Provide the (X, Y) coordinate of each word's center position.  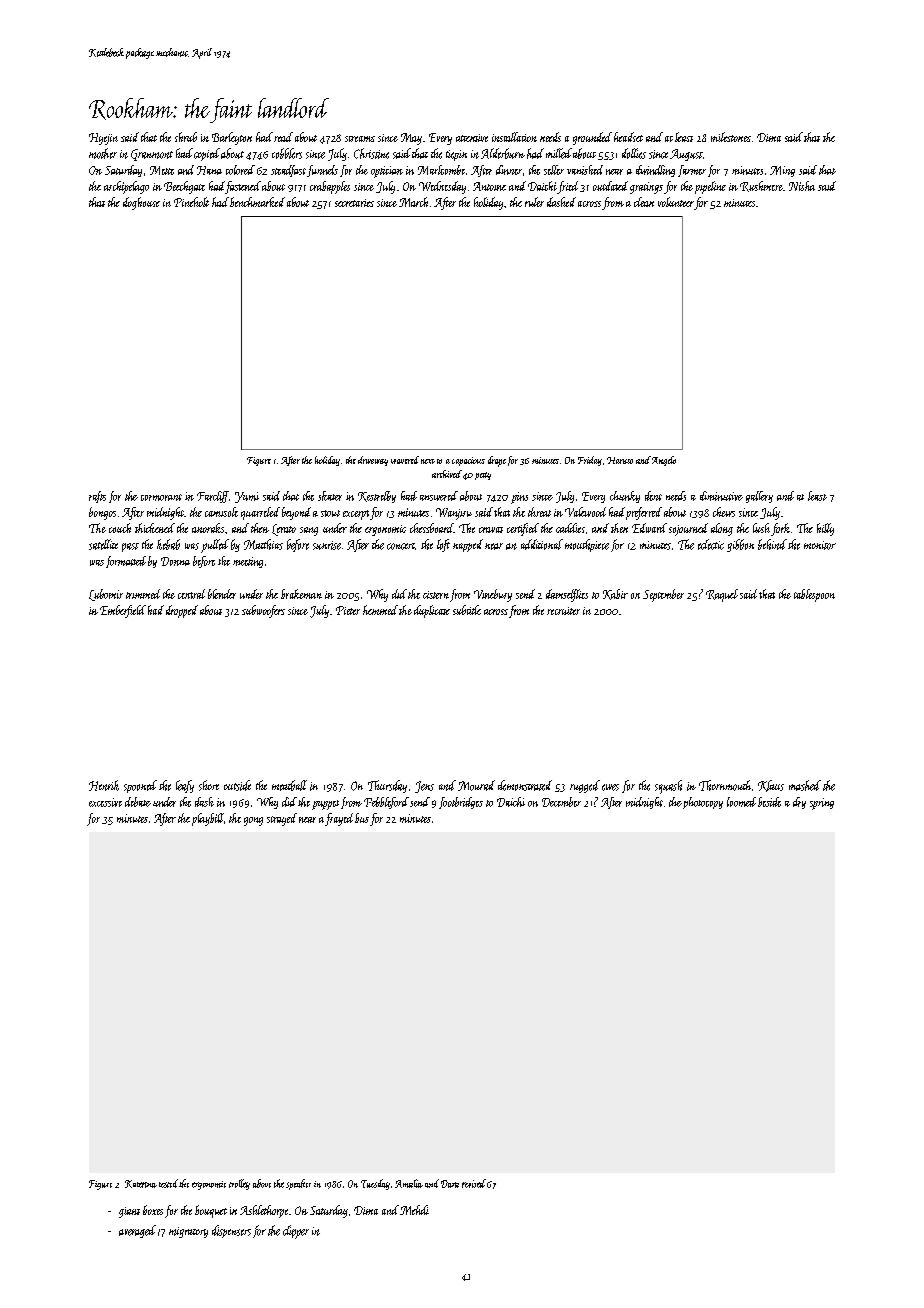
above (262, 1183)
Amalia (409, 1183)
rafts (97, 497)
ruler (534, 202)
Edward (649, 528)
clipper (296, 1232)
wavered (405, 460)
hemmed (380, 610)
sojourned (688, 529)
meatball (289, 785)
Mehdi (414, 1210)
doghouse (141, 203)
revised (474, 1183)
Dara (450, 1184)
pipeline (710, 187)
